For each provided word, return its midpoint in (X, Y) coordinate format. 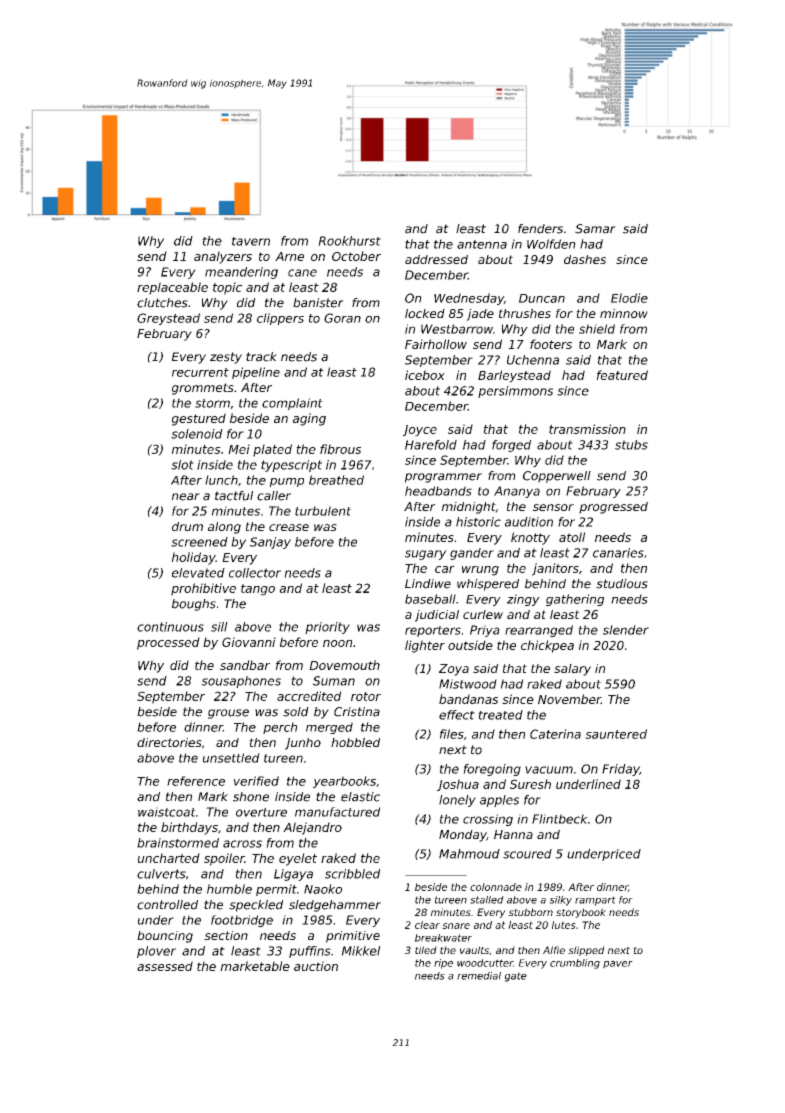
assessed (165, 966)
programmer (443, 478)
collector (255, 573)
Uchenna (533, 360)
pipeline (256, 373)
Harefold (431, 445)
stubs (631, 445)
